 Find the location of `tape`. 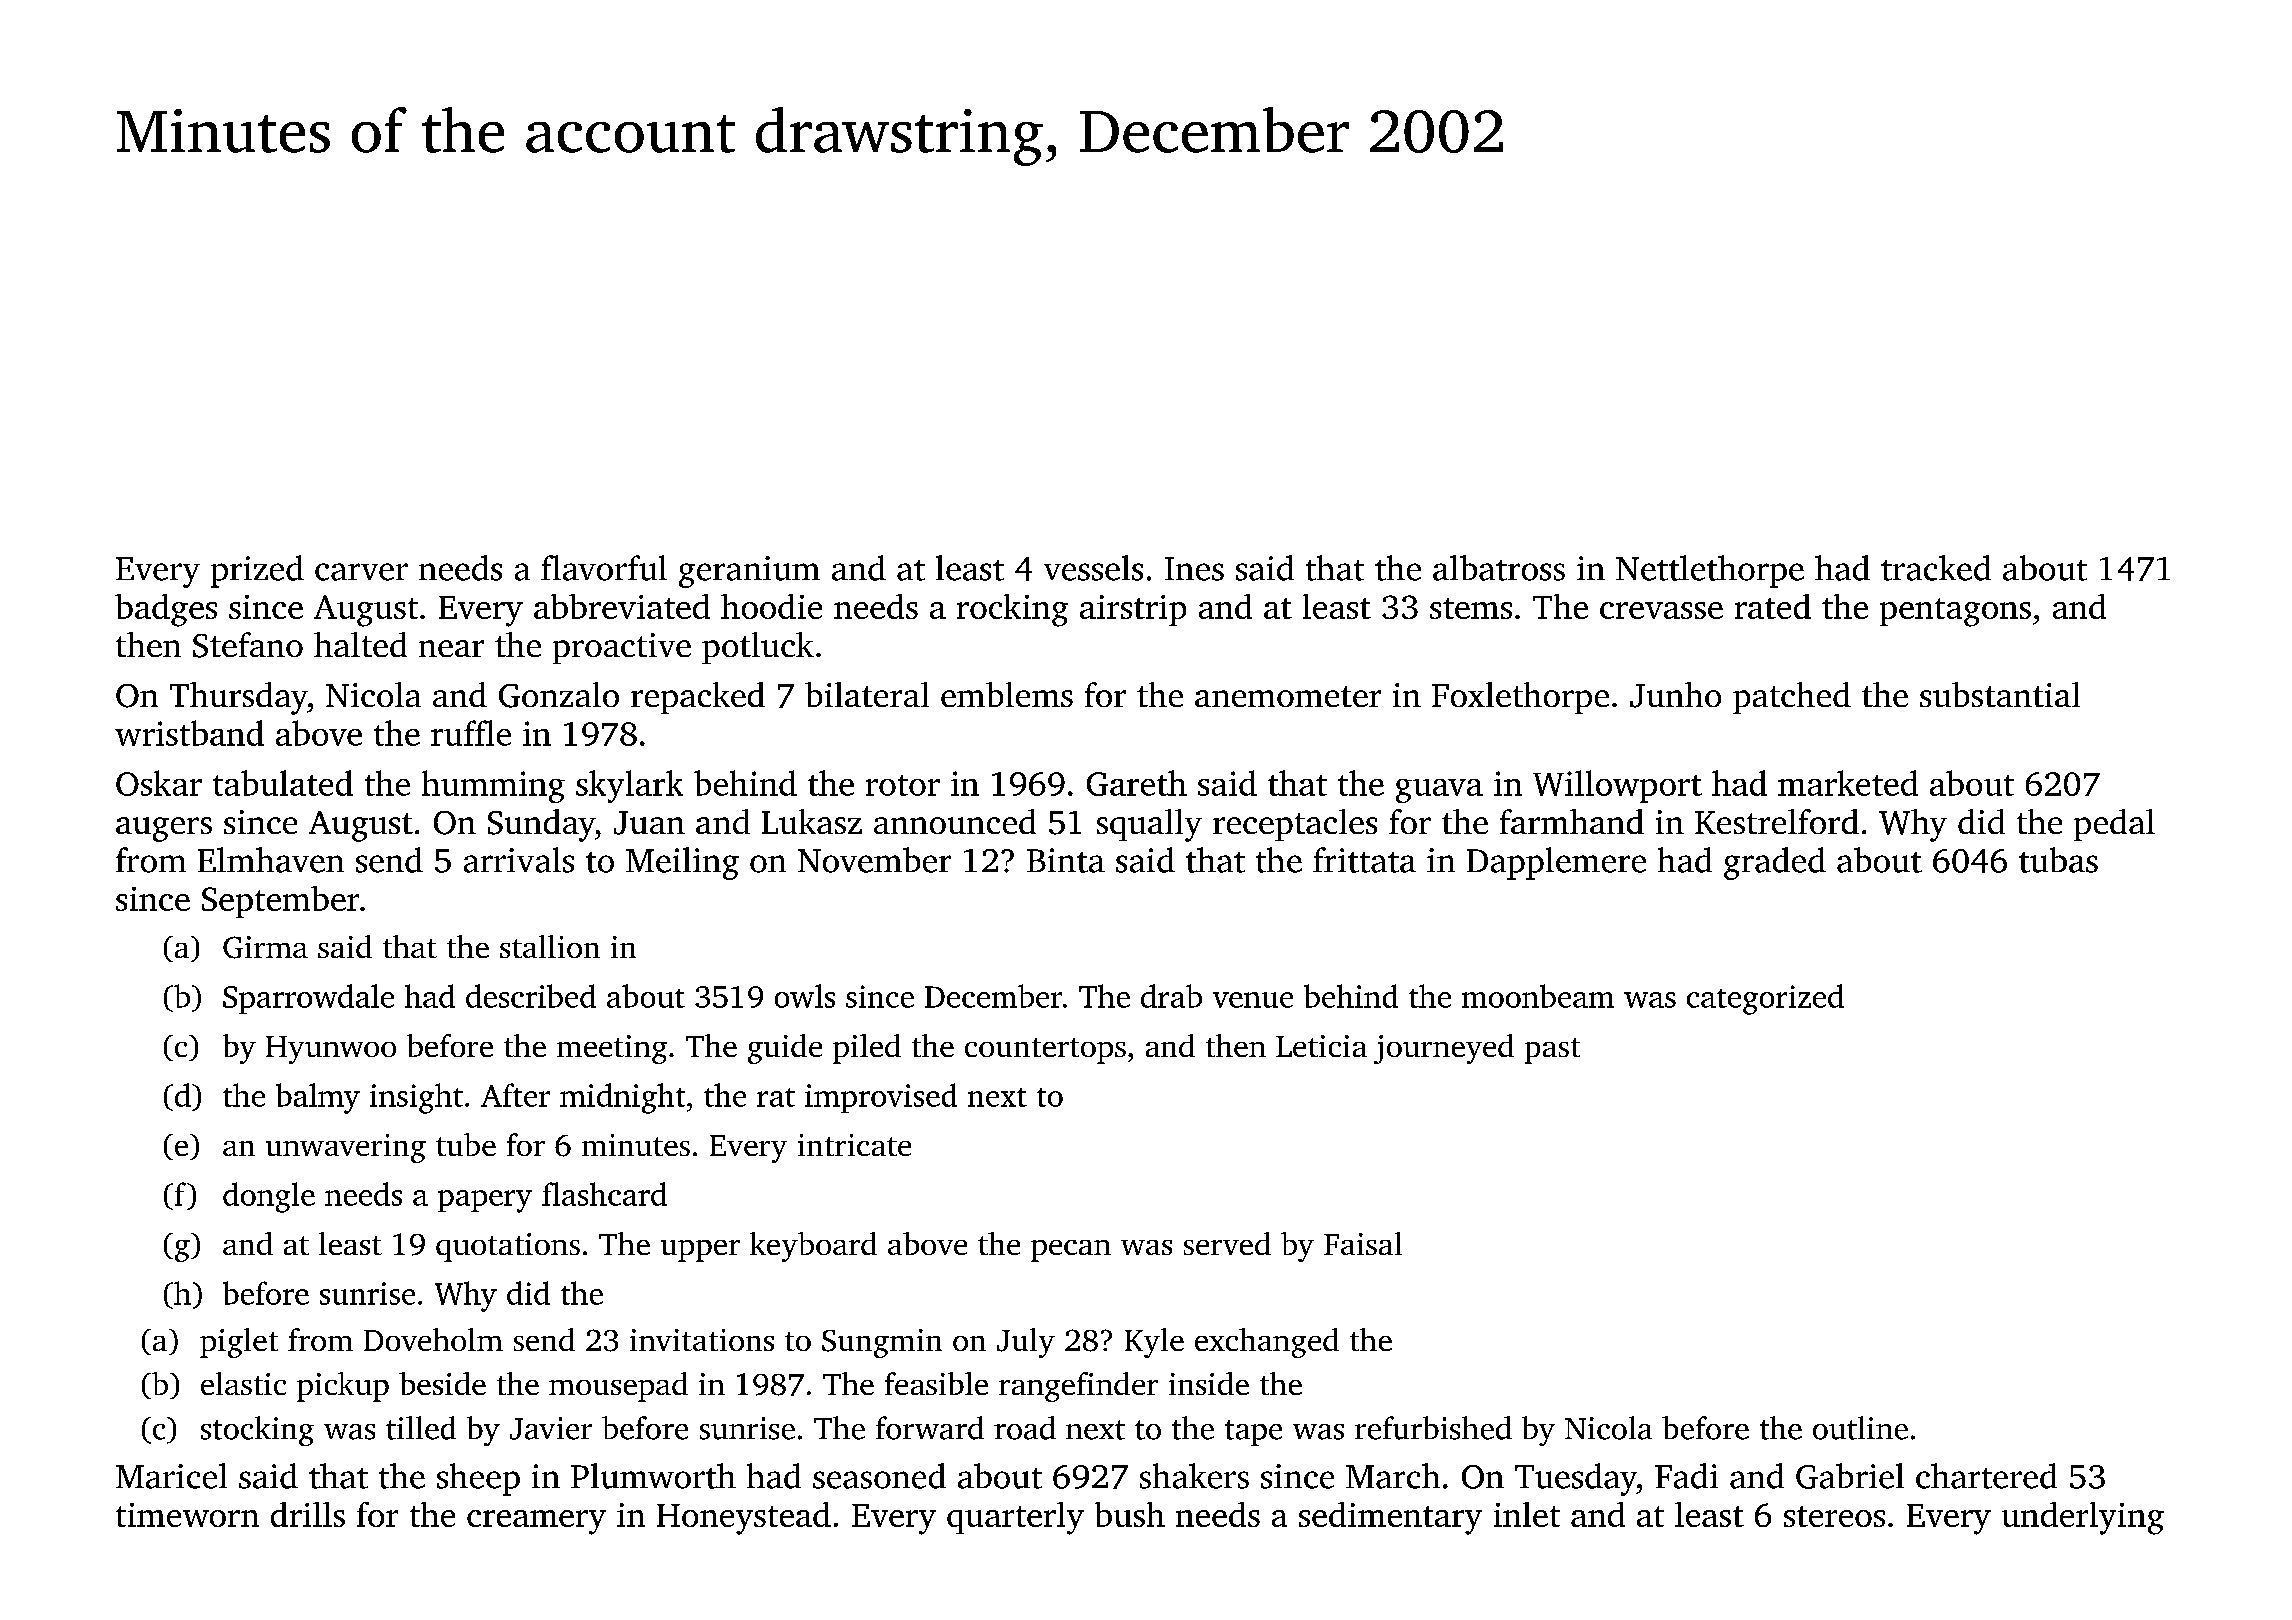

tape is located at coordinates (1253, 1433).
